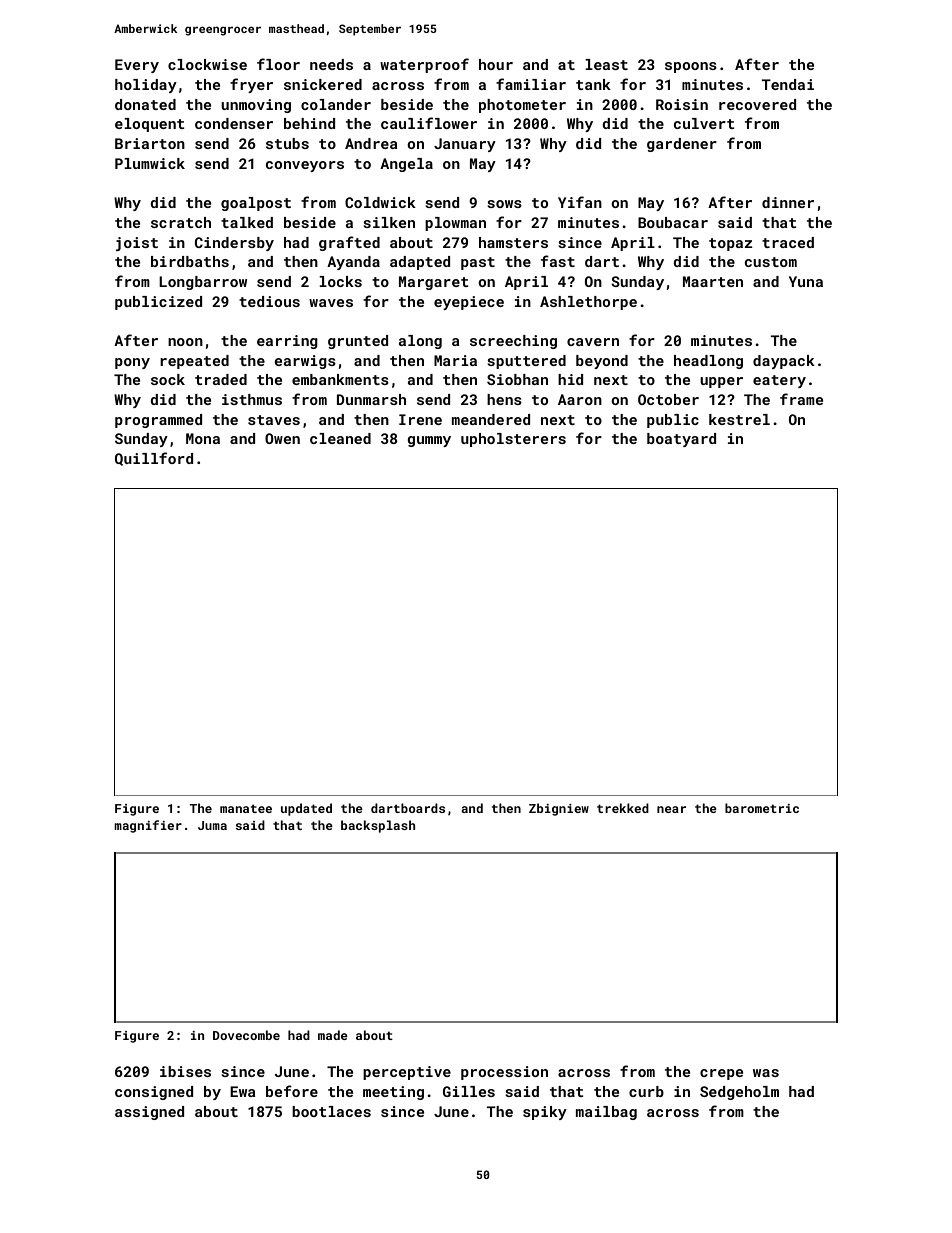 This screenshot has width=952, height=1233. What do you see at coordinates (691, 67) in the screenshot?
I see `spoons` at bounding box center [691, 67].
